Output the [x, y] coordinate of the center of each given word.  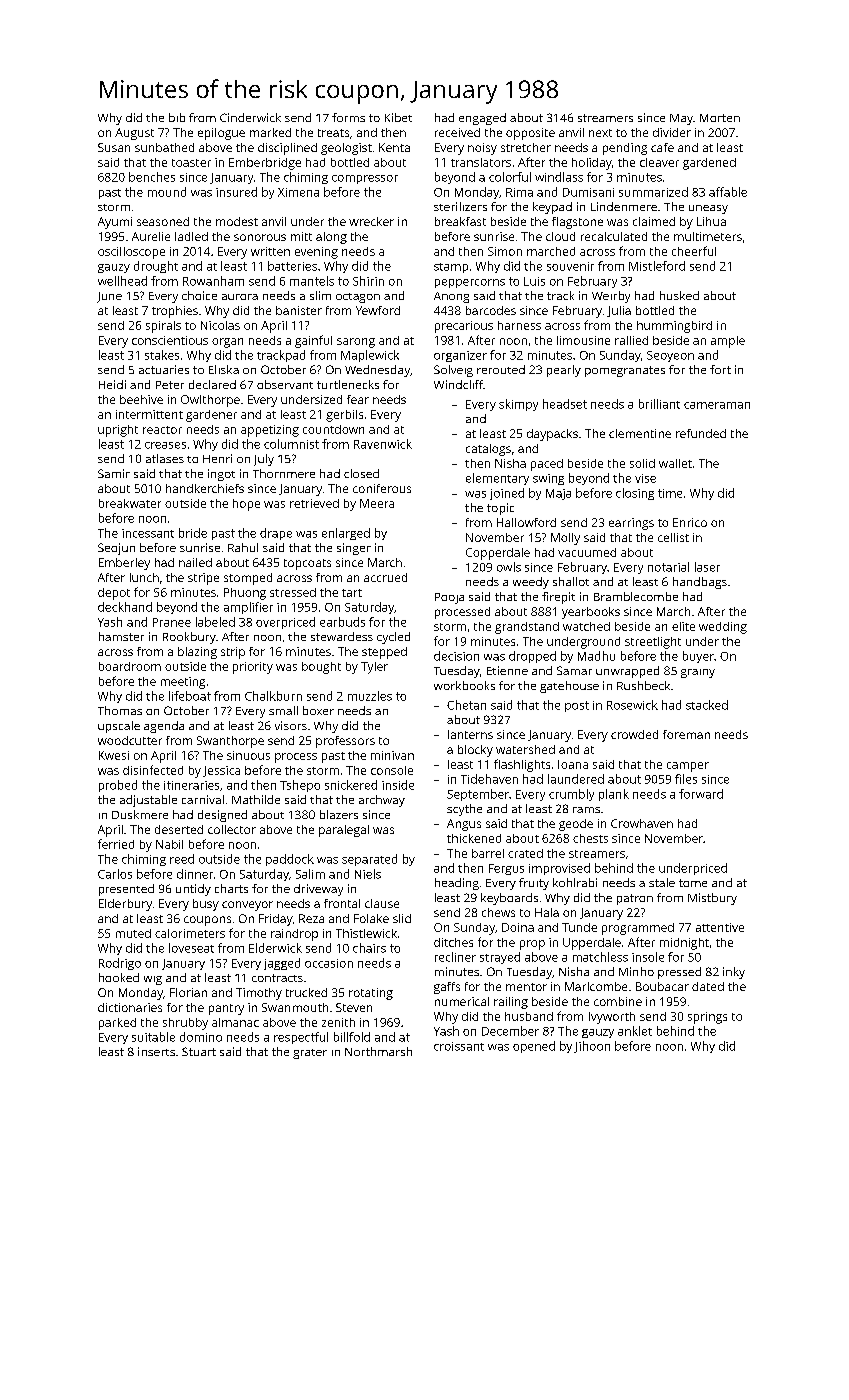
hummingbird [674, 327]
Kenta [394, 147]
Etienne [507, 670]
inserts [156, 1051]
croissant [459, 1046]
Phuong [245, 594]
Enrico [690, 522]
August [134, 134]
